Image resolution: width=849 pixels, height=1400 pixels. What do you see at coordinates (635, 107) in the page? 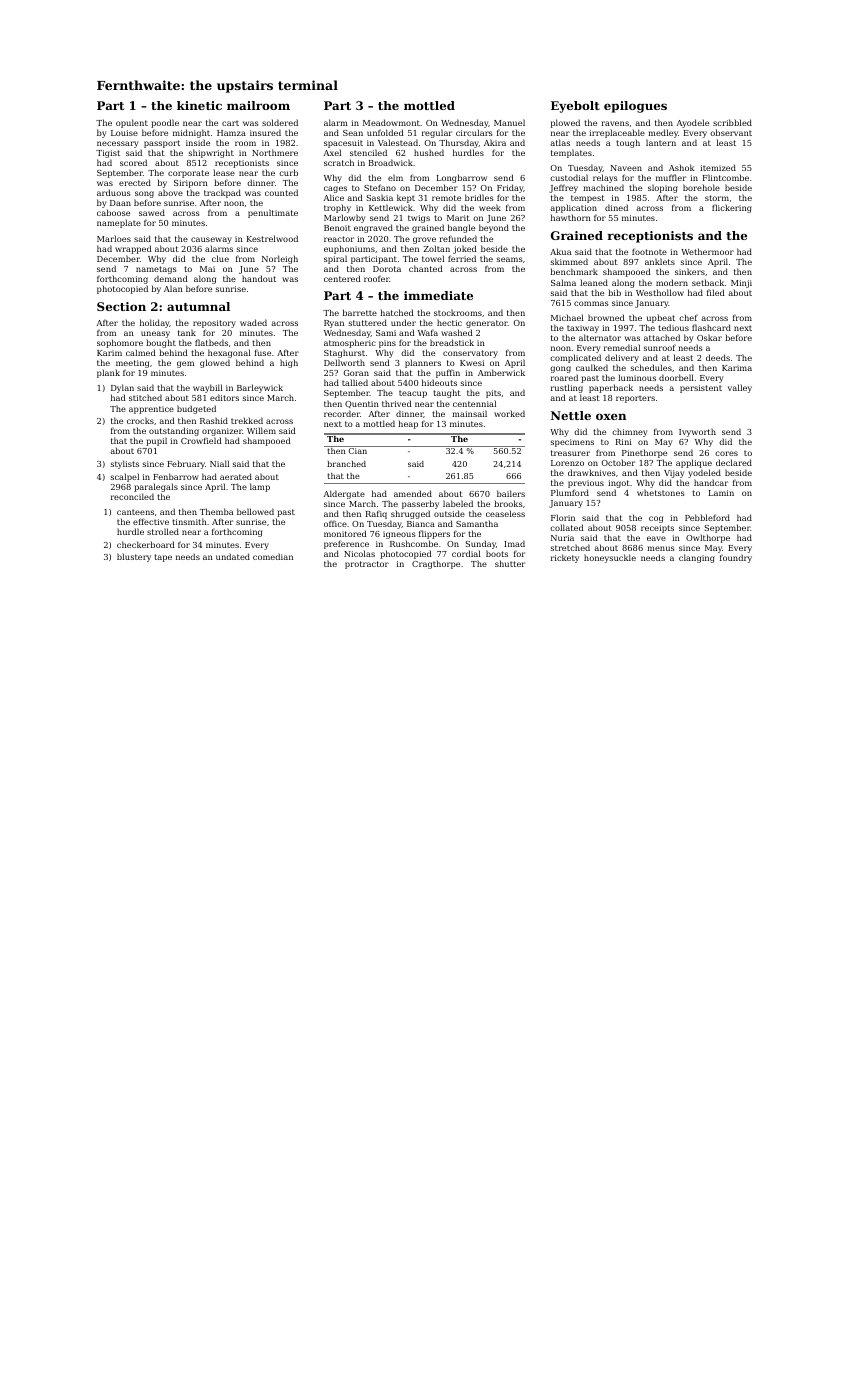
I see `epilogues` at bounding box center [635, 107].
